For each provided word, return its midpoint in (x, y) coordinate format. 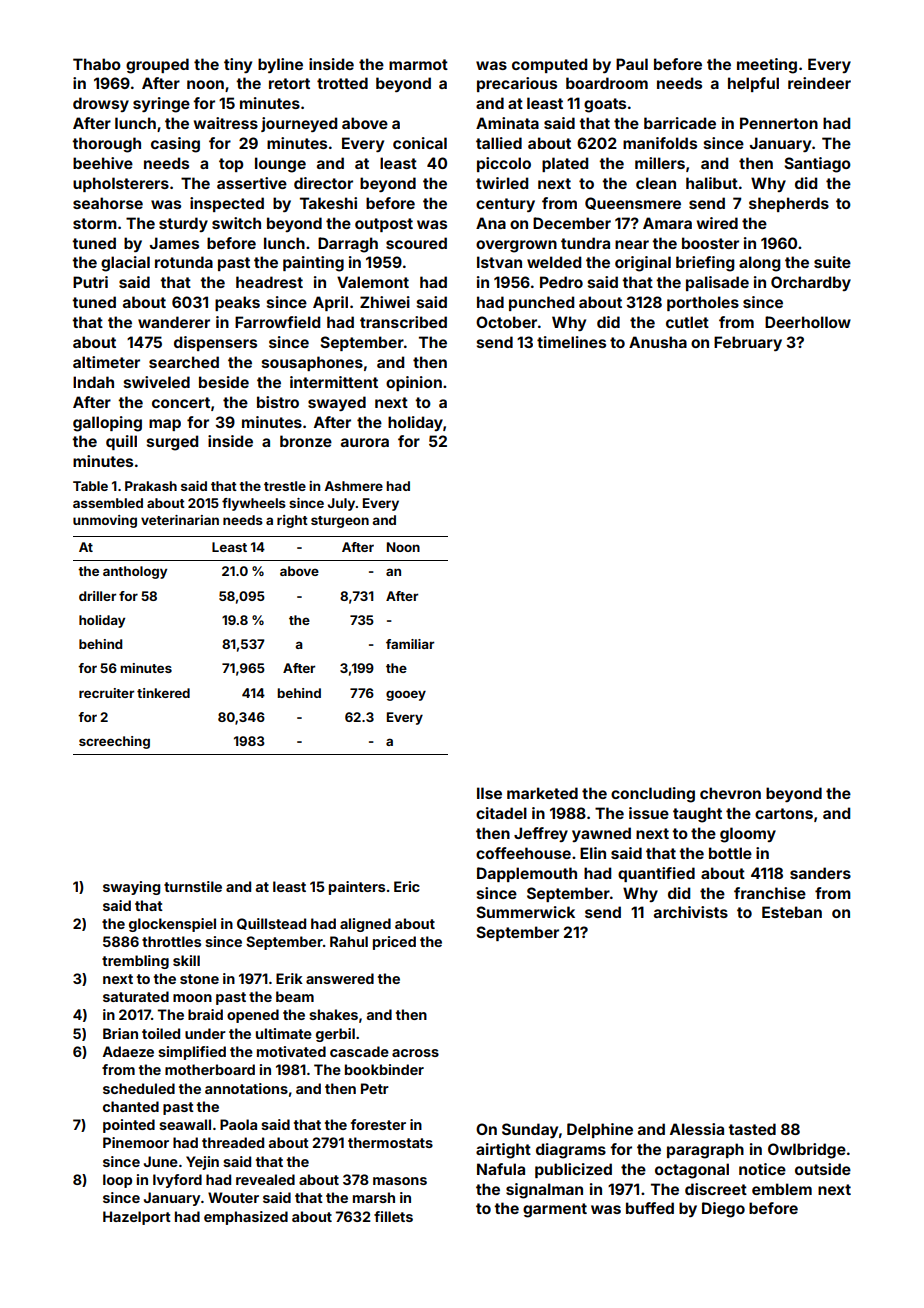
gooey (406, 695)
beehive (103, 163)
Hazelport (137, 1218)
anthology (135, 572)
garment (555, 1210)
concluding (653, 795)
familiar (410, 644)
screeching (114, 742)
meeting (767, 66)
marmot (418, 64)
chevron (730, 793)
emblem (782, 1189)
